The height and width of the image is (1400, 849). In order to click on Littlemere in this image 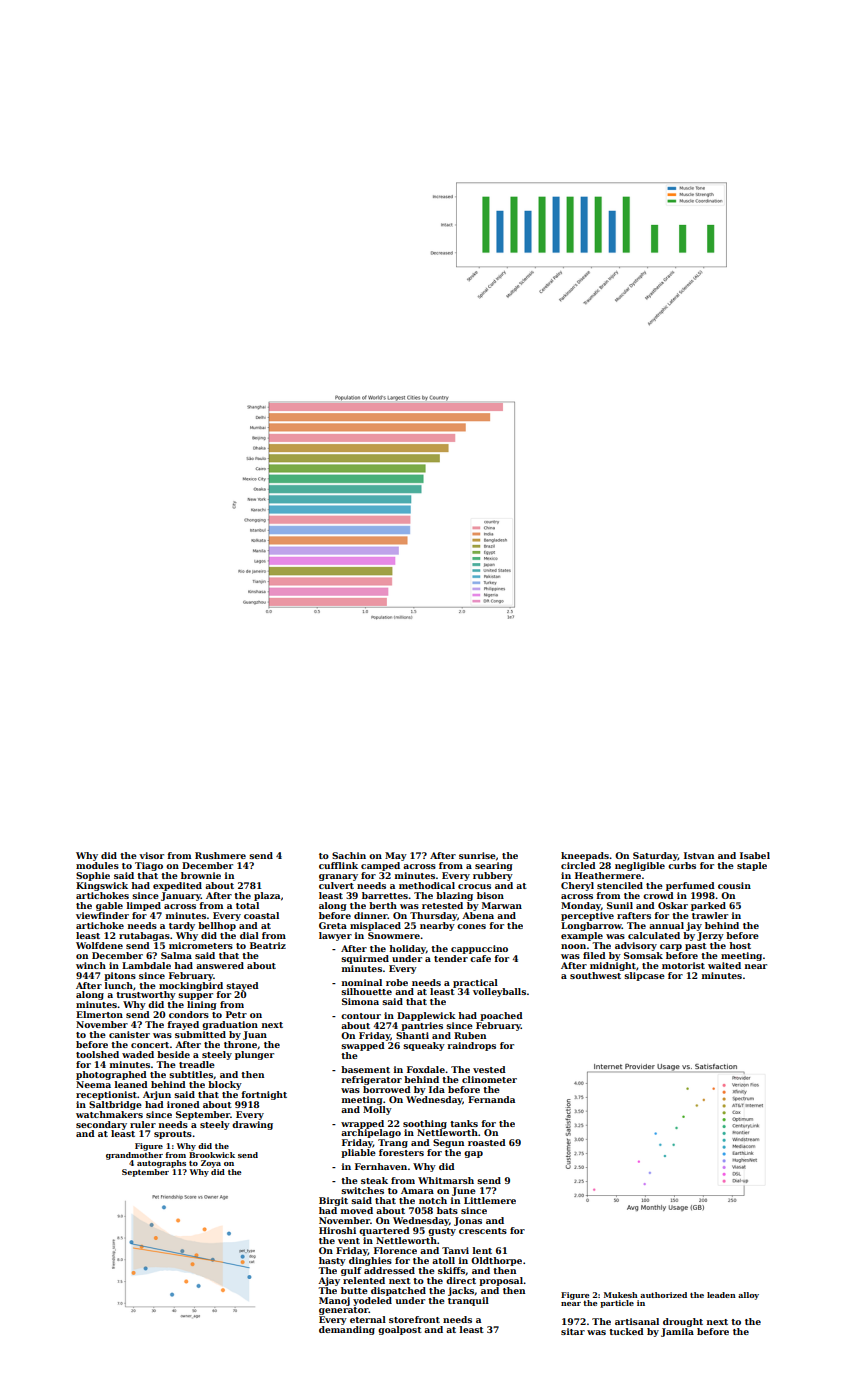, I will do `click(490, 1200)`.
